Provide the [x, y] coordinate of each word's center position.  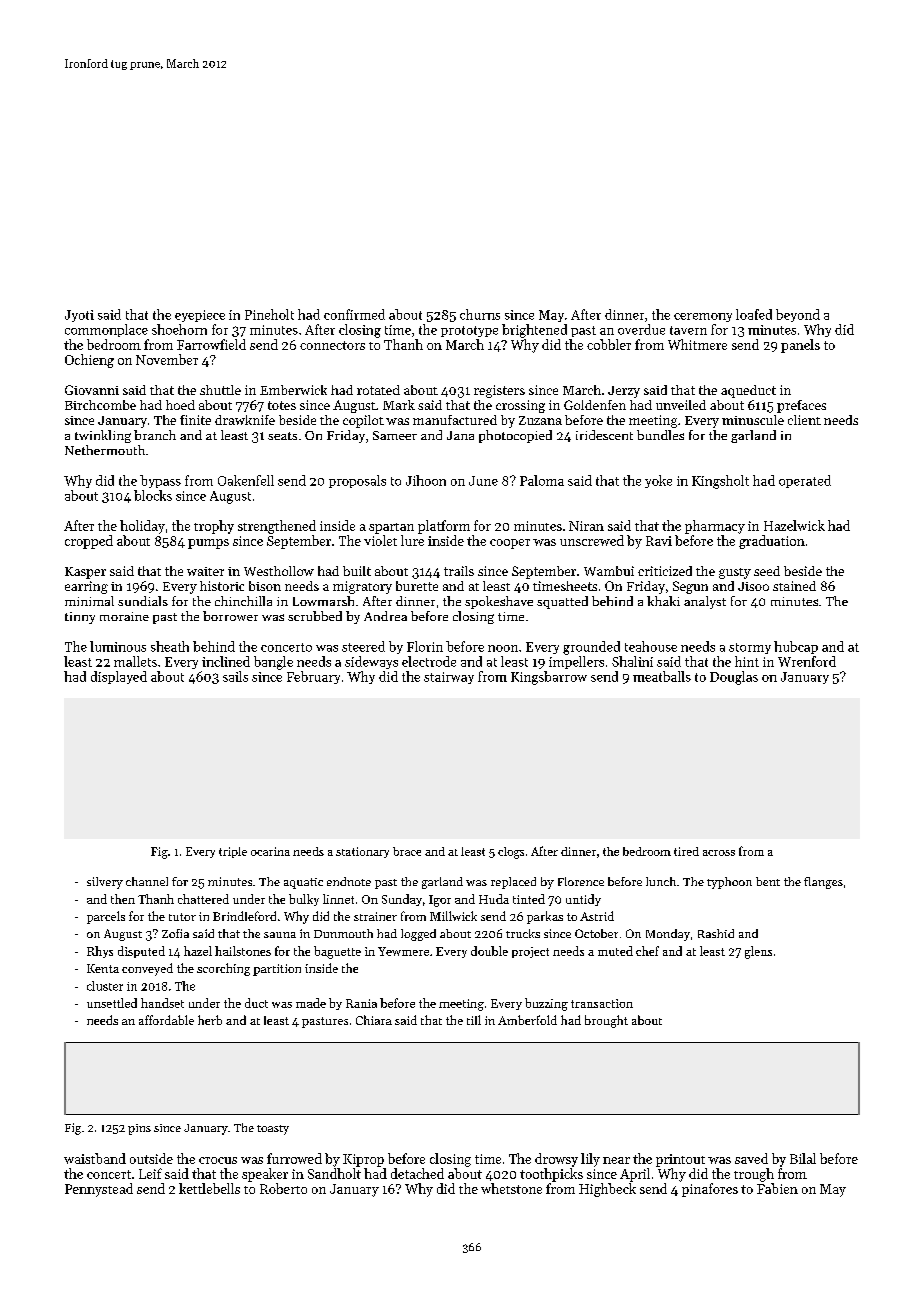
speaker [265, 1175]
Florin [425, 646]
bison [265, 586]
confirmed [354, 314]
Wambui [609, 571]
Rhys [100, 952]
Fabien [777, 1188]
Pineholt [269, 314]
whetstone [511, 1188]
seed [767, 571]
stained [794, 586]
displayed [119, 677]
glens [758, 952]
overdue [641, 329]
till [474, 1020]
